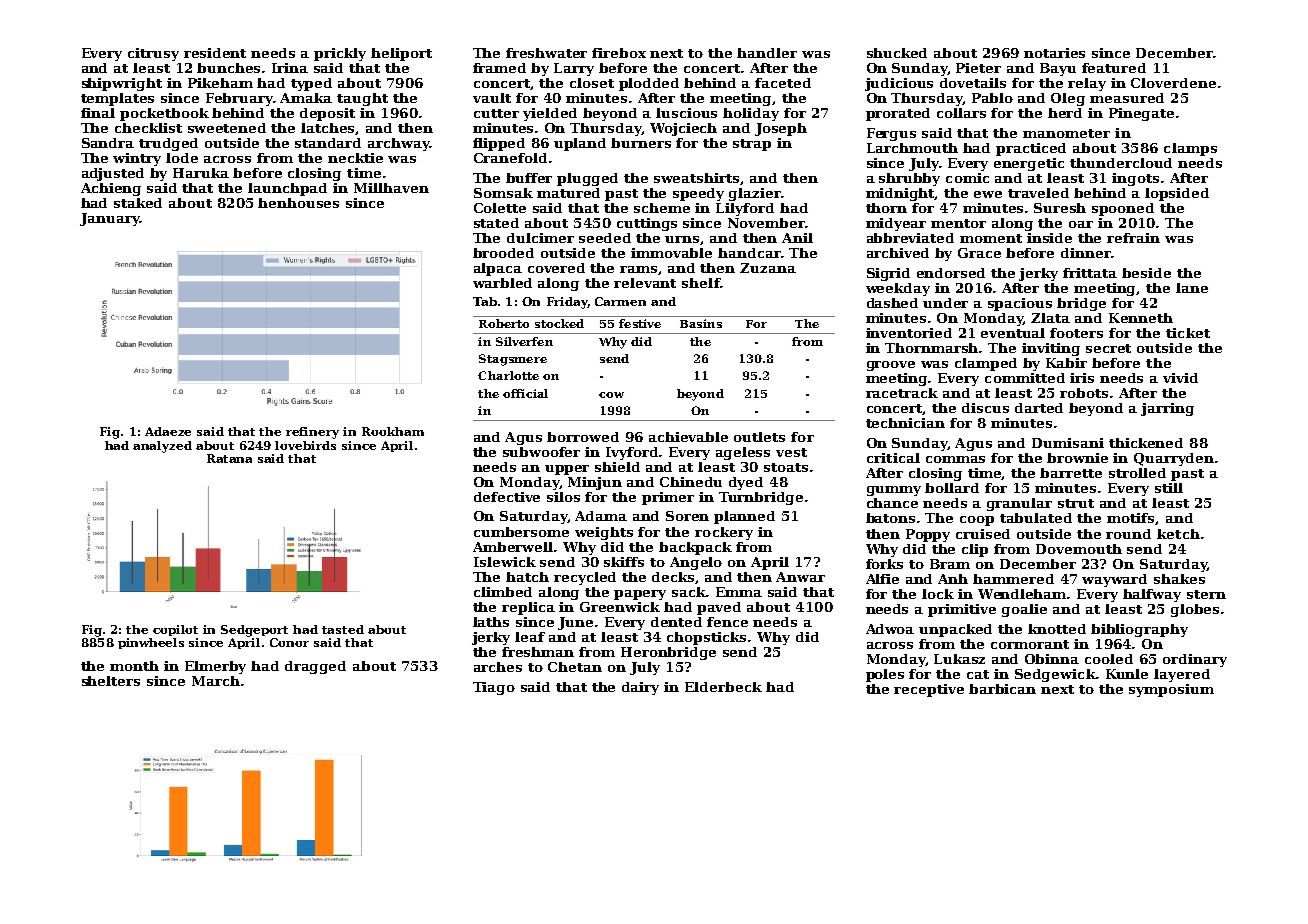 The width and height of the screenshot is (1308, 924). I want to click on borrowed, so click(583, 437).
